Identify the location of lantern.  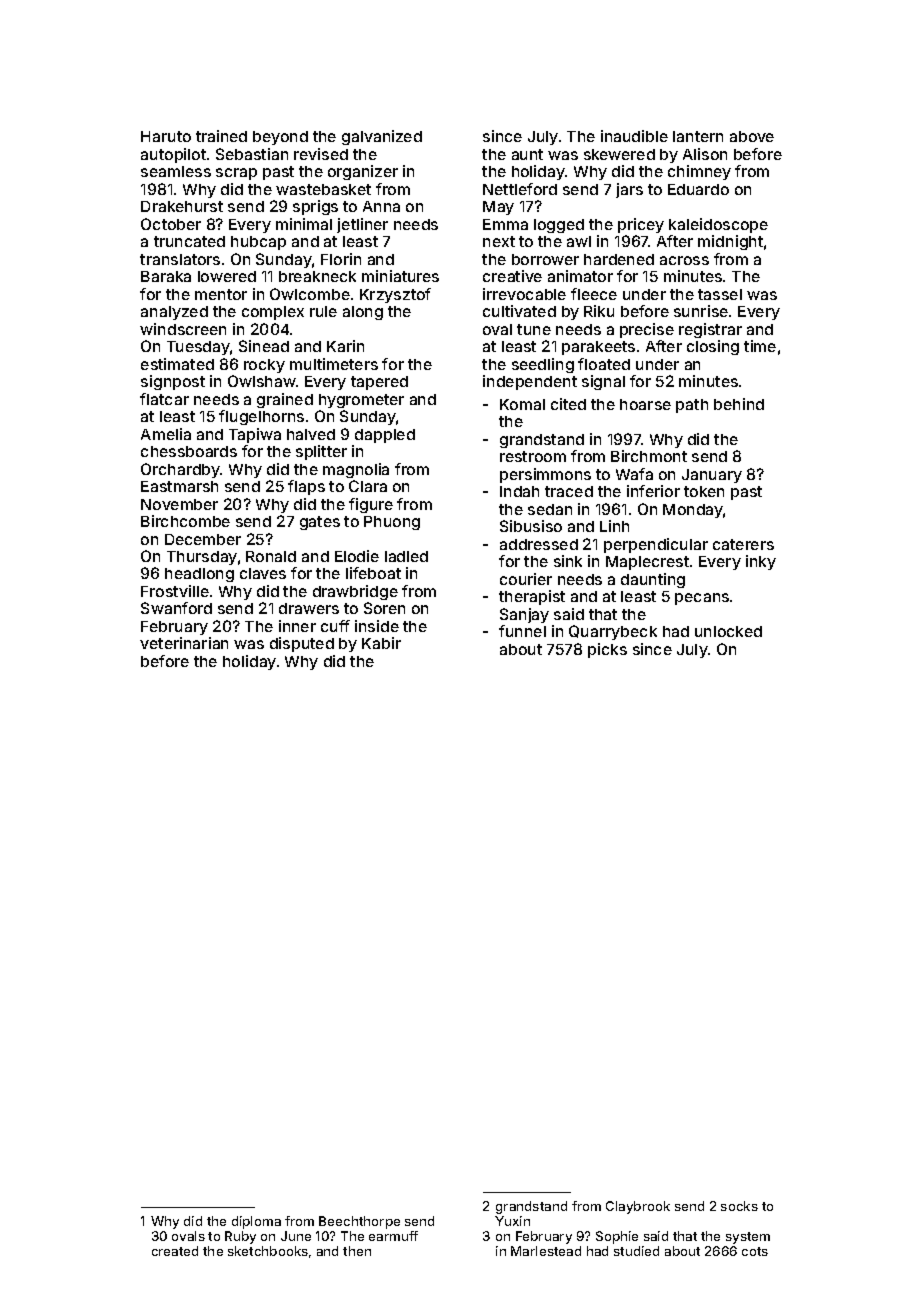
(698, 136).
